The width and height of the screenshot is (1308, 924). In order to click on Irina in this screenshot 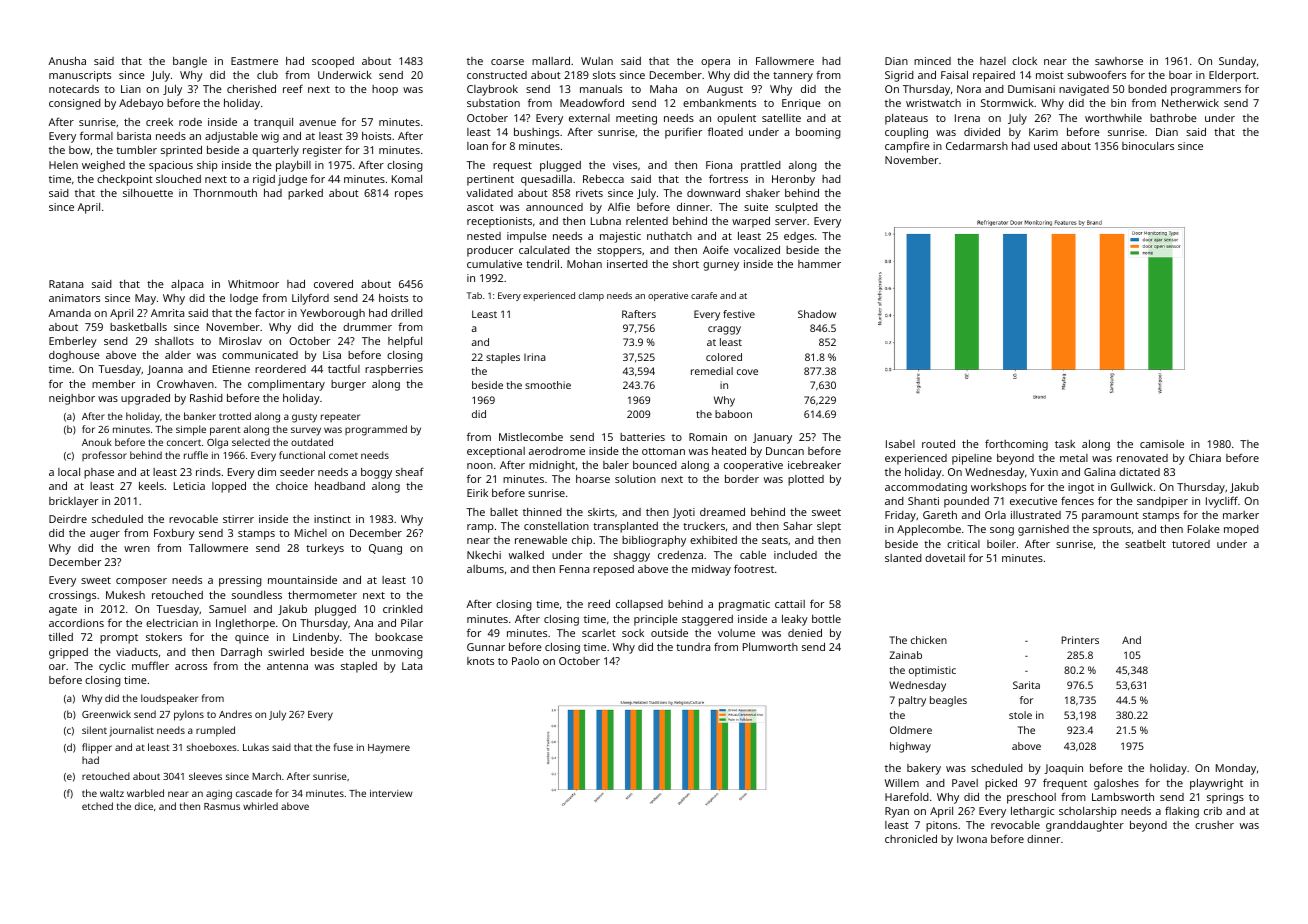, I will do `click(535, 357)`.
